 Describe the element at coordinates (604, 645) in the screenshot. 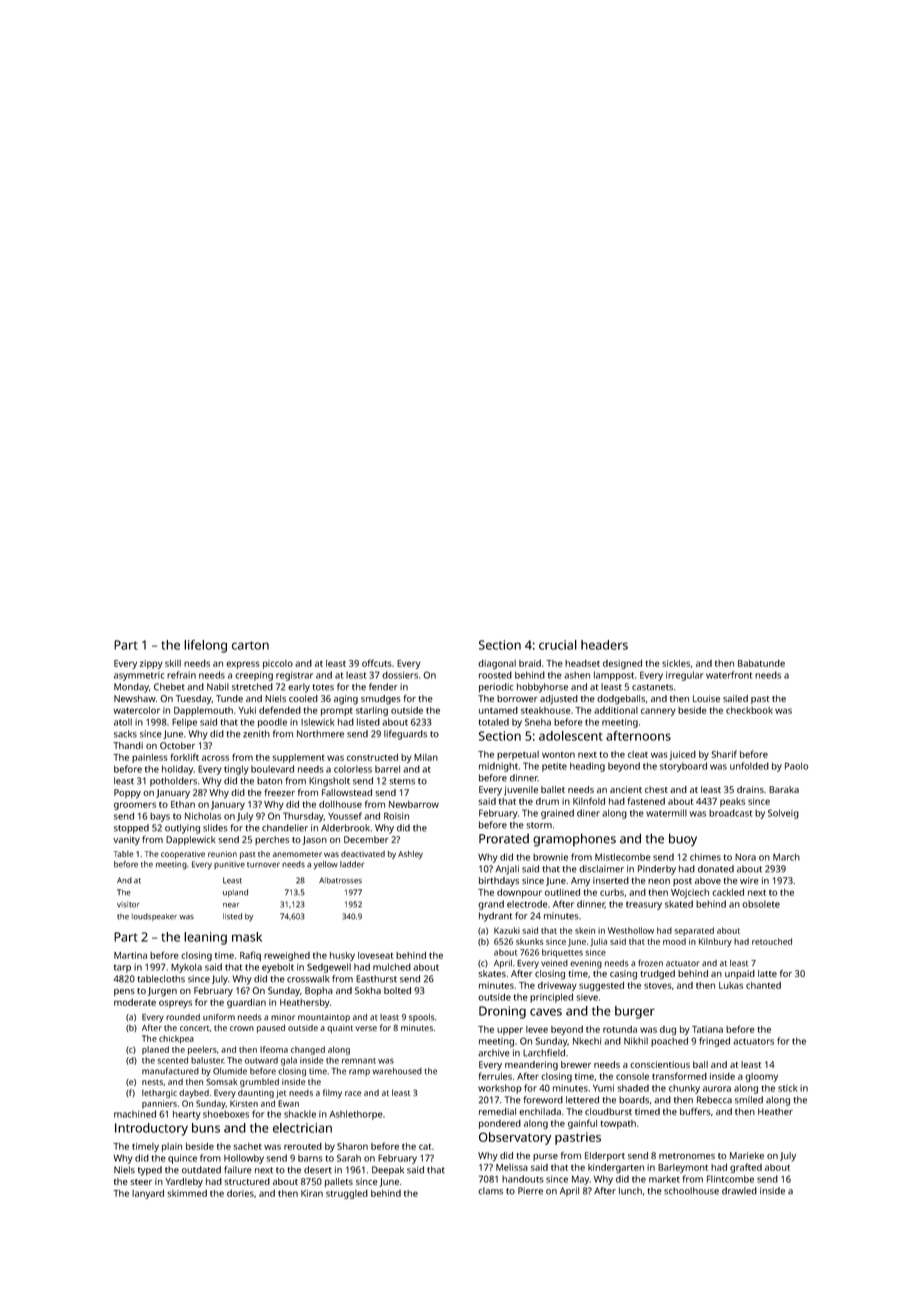

I see `headers` at that location.
